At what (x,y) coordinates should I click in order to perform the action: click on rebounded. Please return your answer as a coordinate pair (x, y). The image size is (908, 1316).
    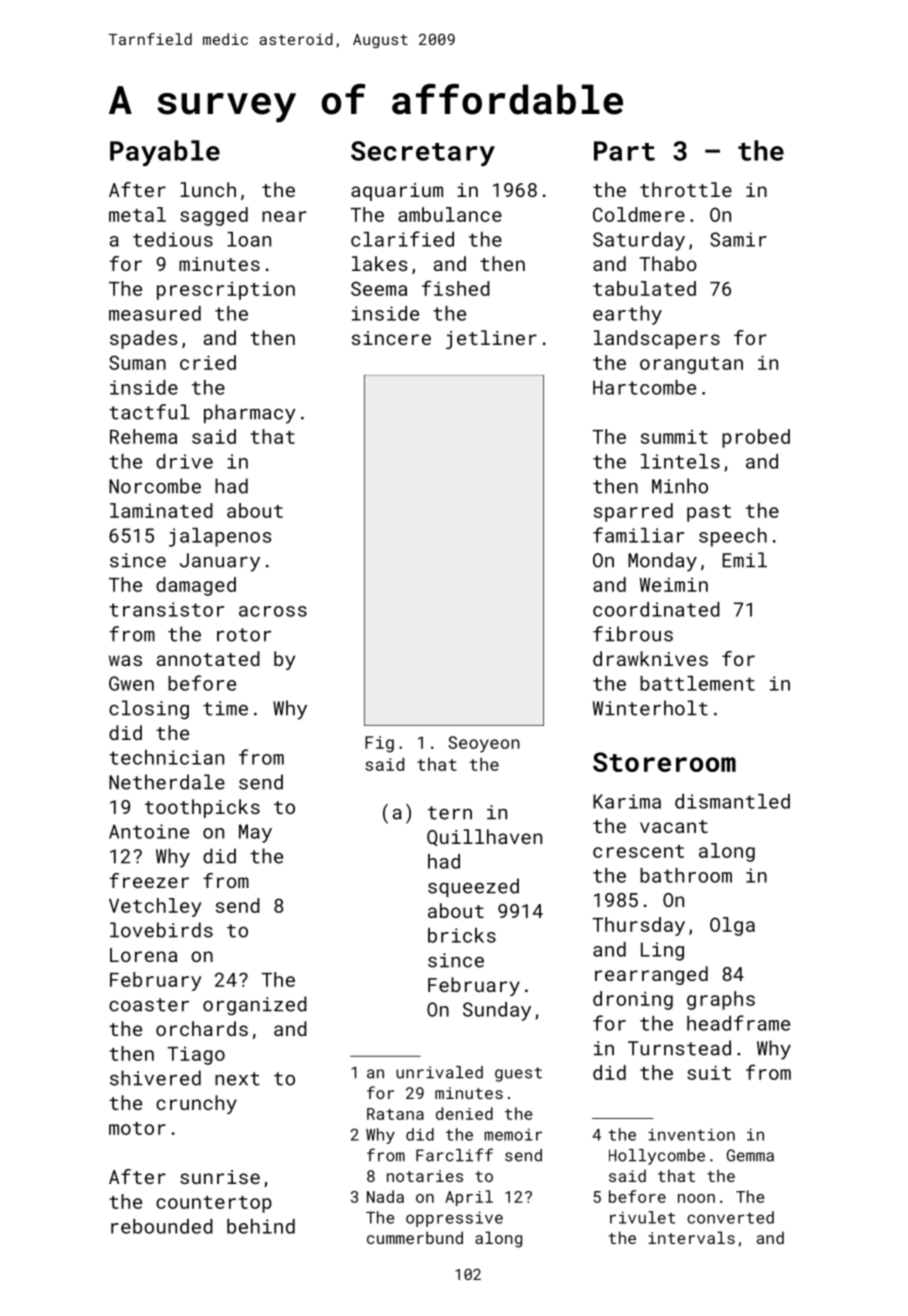
    Looking at the image, I should click on (162, 1226).
